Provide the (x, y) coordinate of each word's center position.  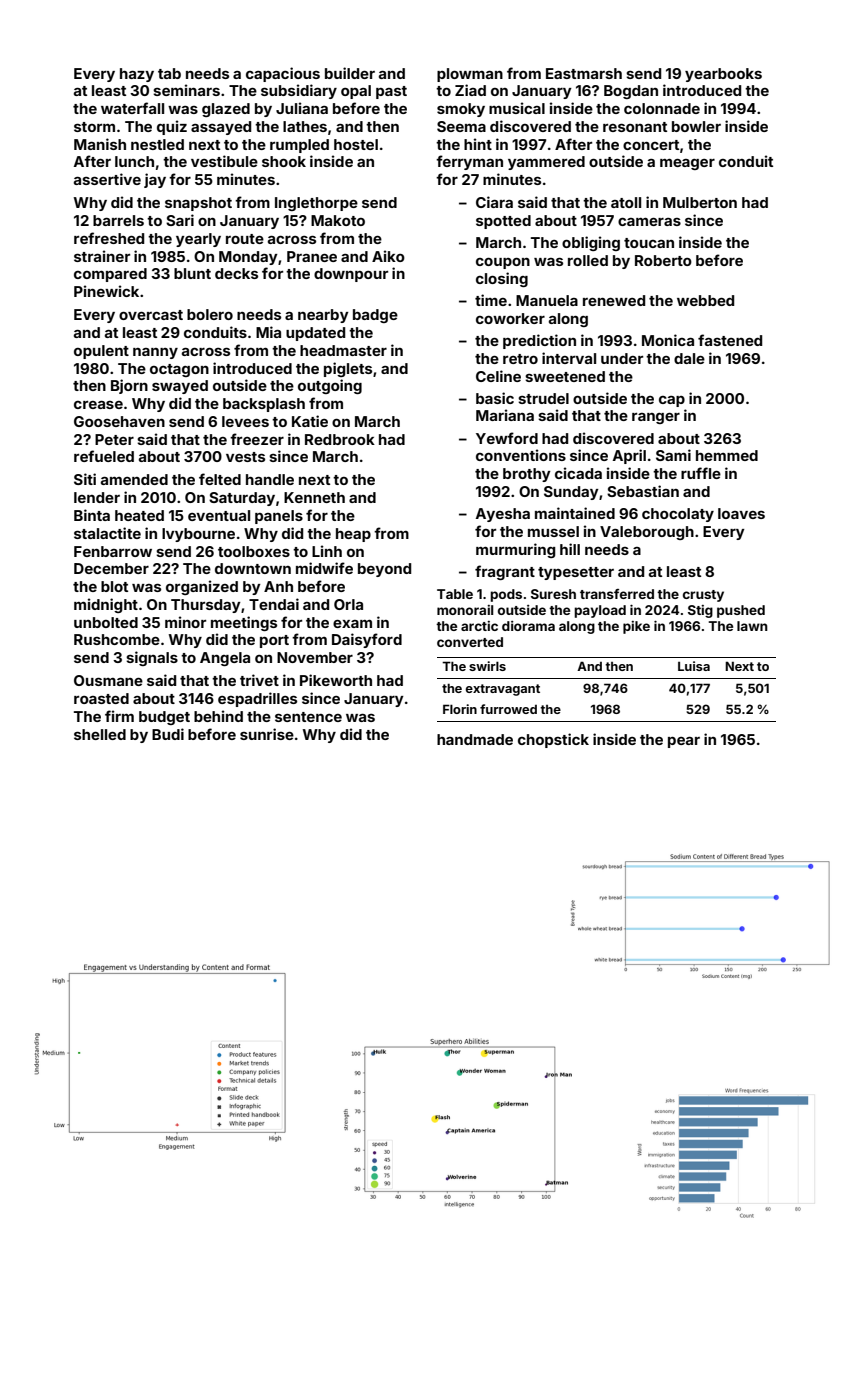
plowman (470, 75)
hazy (137, 75)
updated (315, 334)
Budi (168, 734)
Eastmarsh (584, 73)
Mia (268, 332)
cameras (649, 221)
